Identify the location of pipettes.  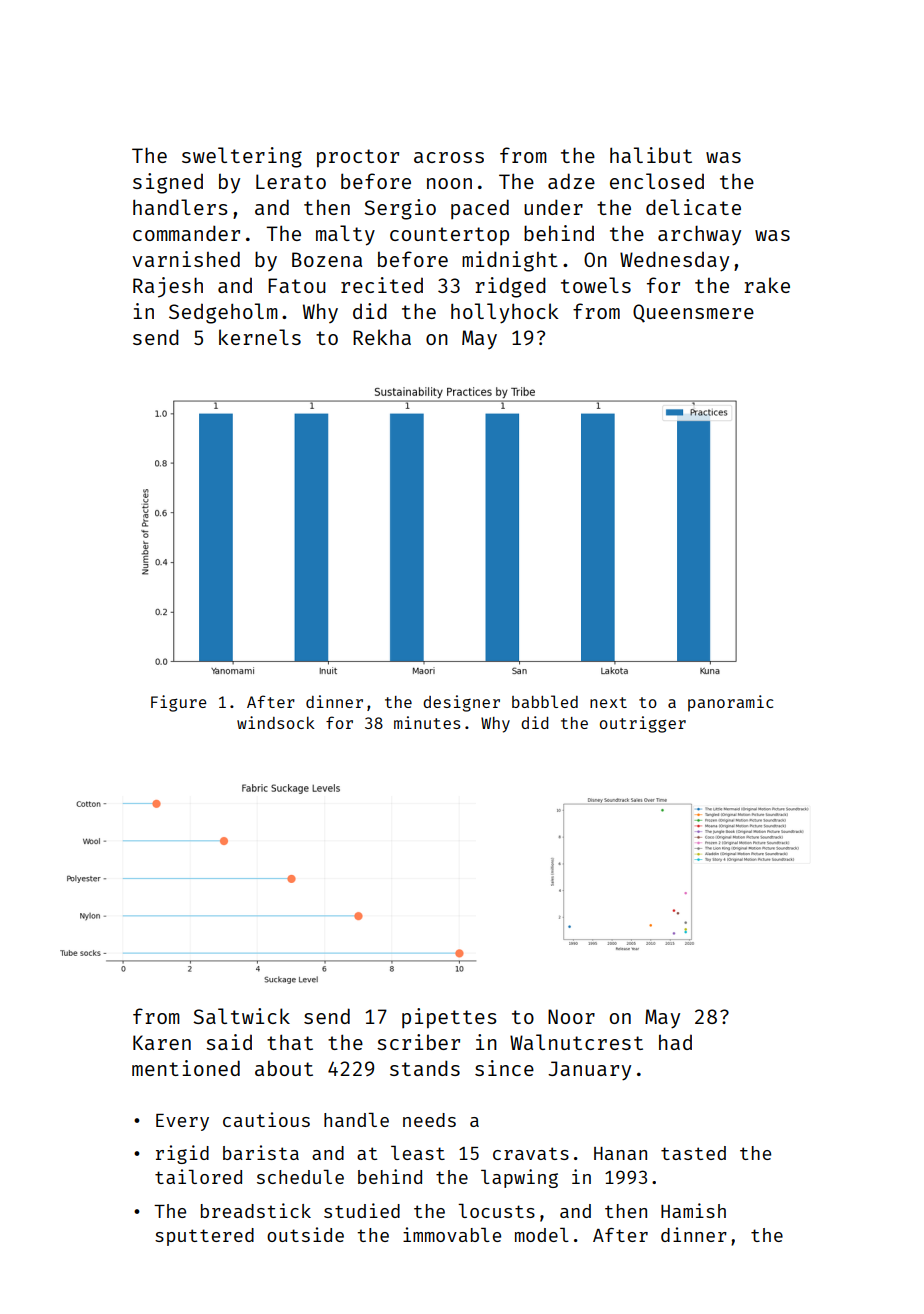
(449, 1018).
